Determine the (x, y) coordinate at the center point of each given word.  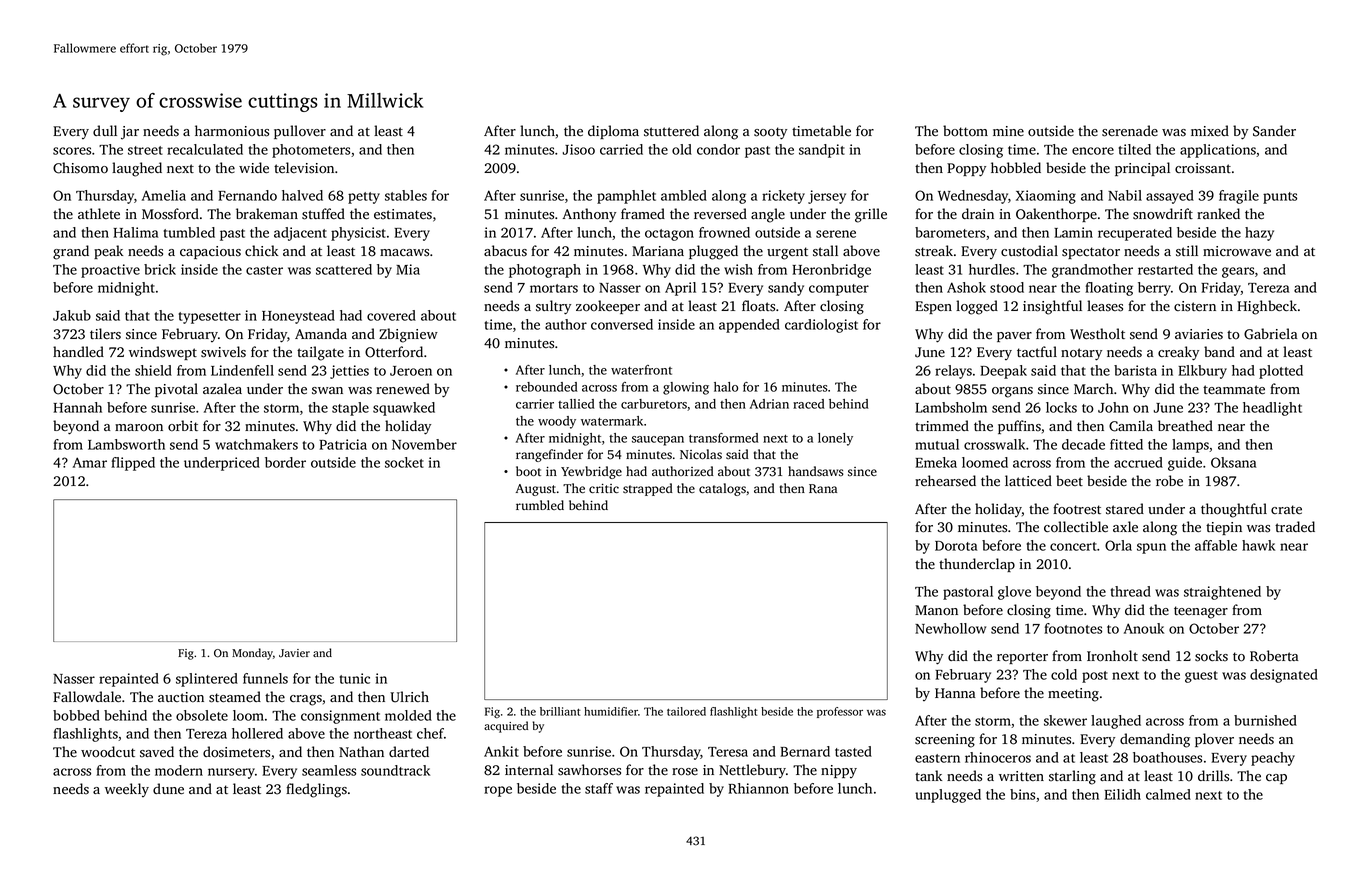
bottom (965, 131)
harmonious (232, 131)
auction (181, 697)
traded (1295, 526)
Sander (1274, 131)
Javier (294, 653)
